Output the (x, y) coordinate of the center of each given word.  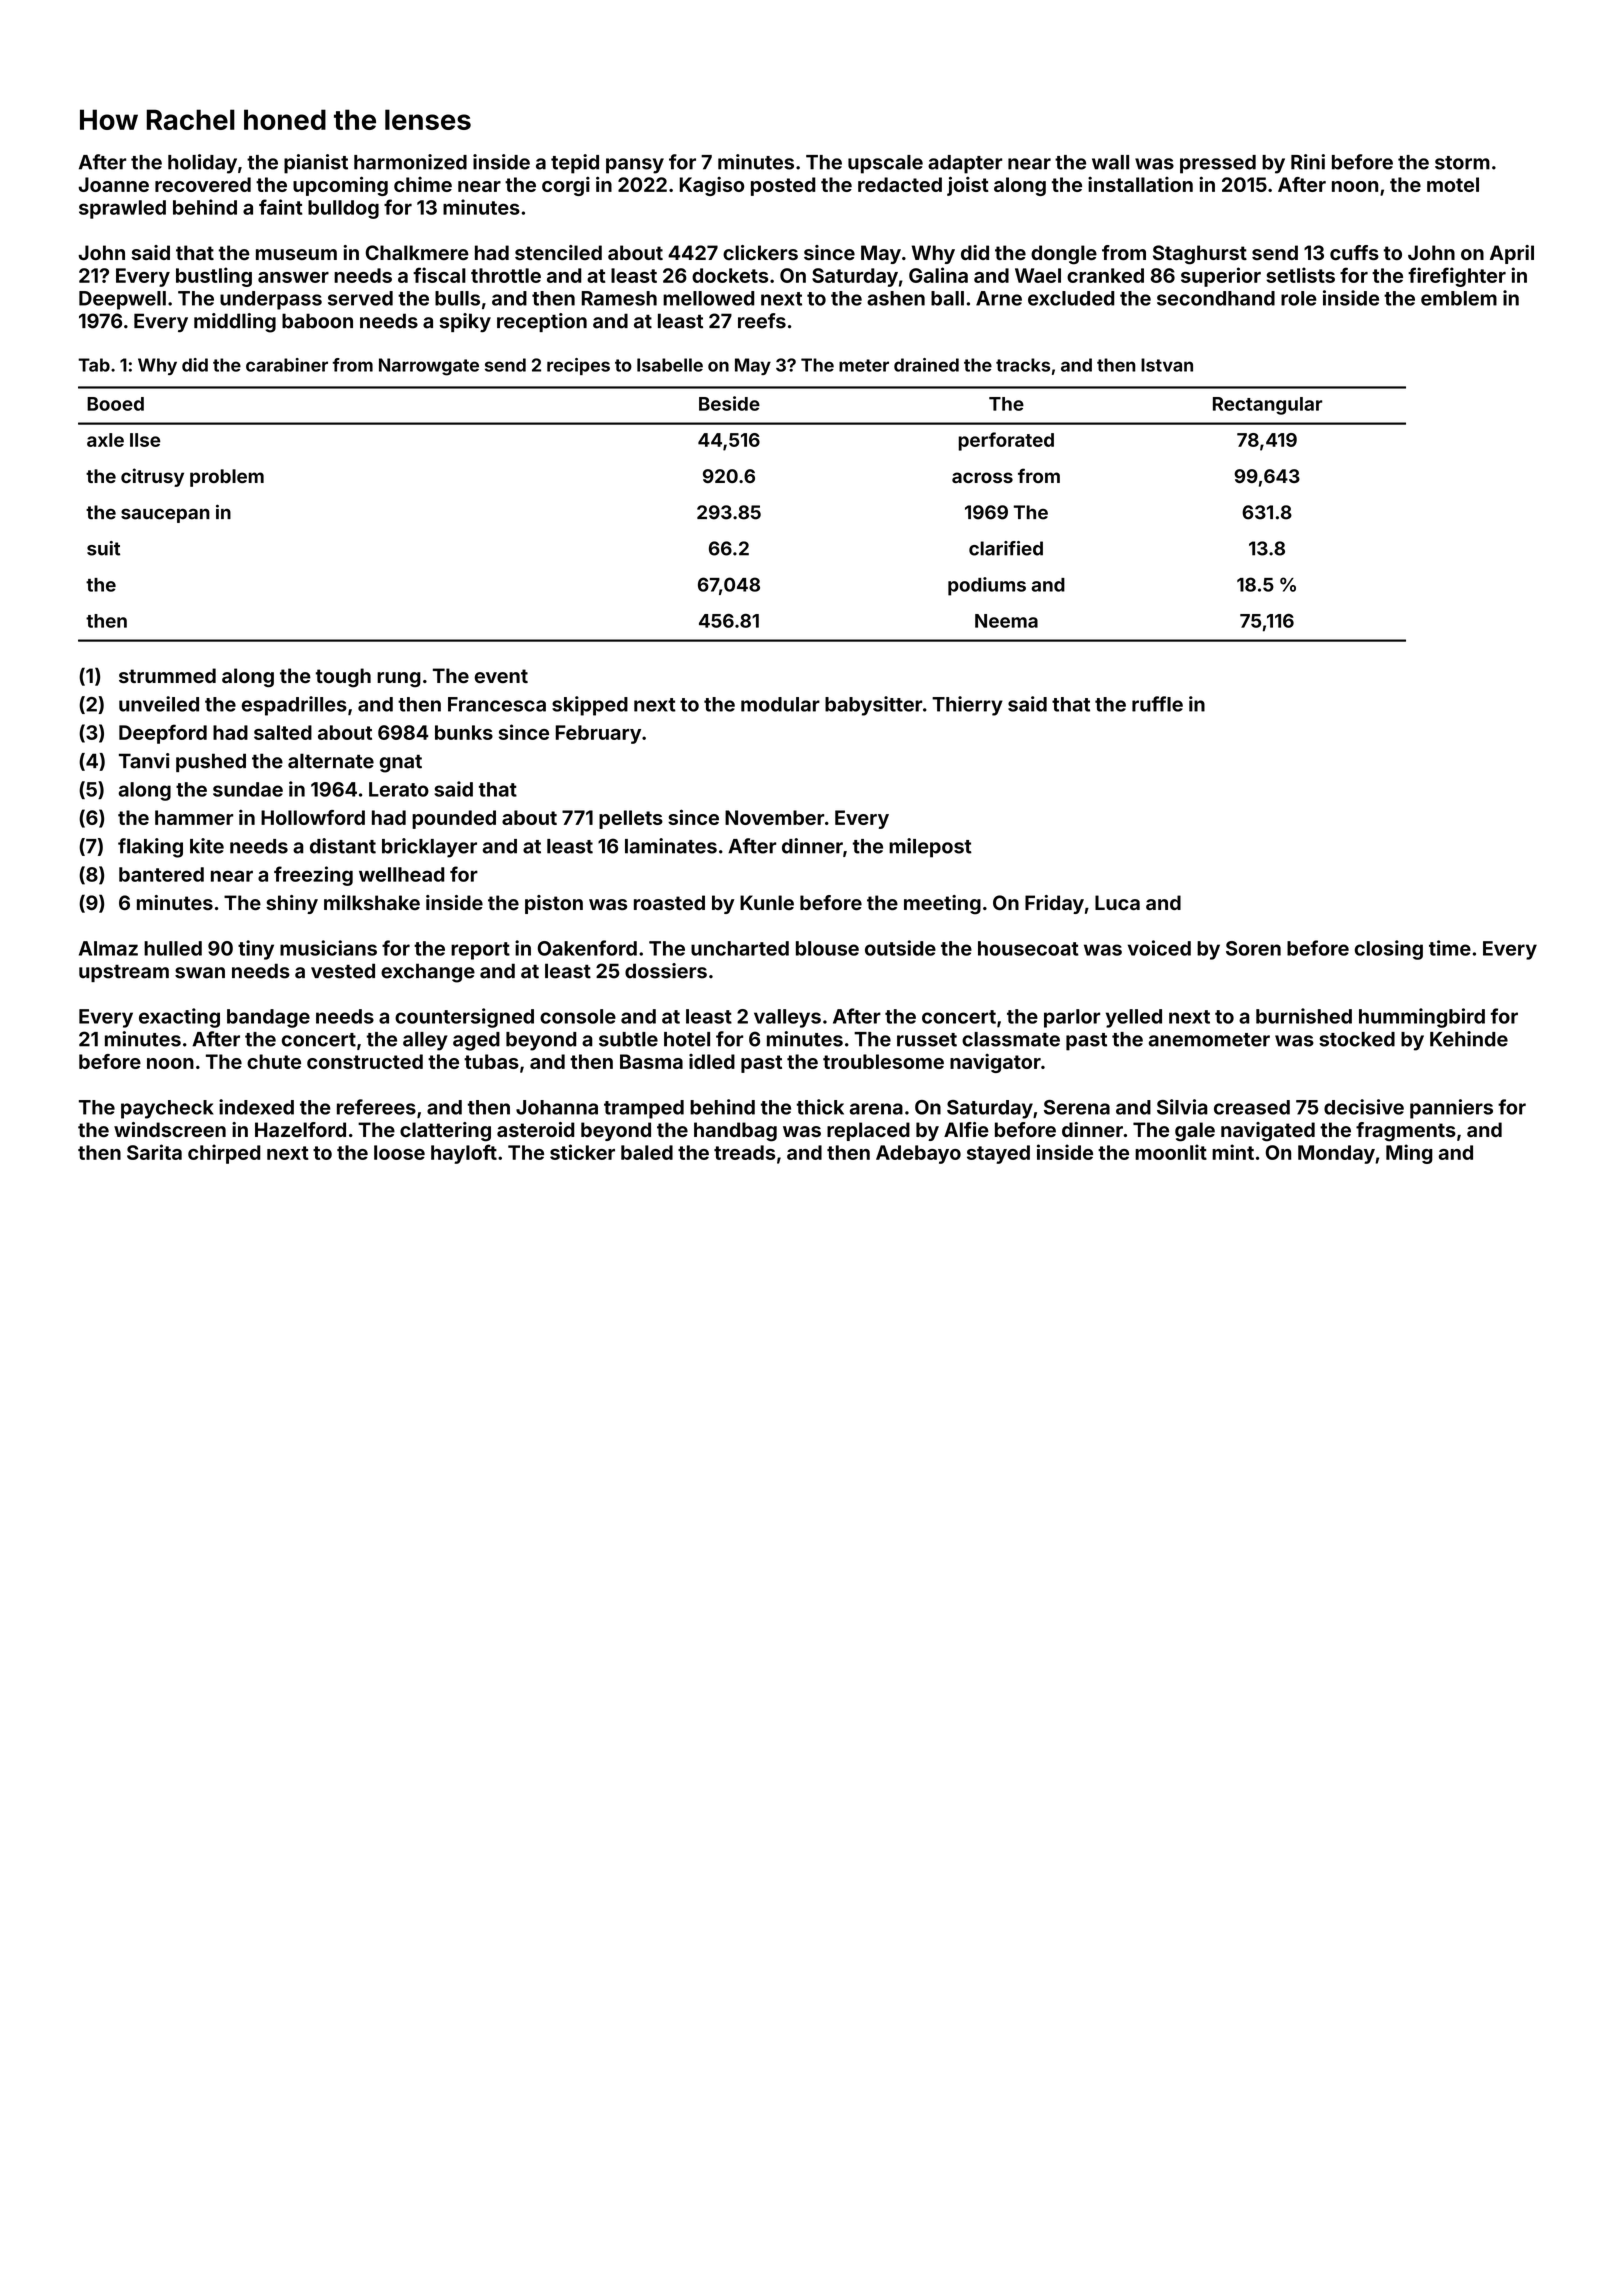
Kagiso (711, 186)
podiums (987, 586)
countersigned (464, 1018)
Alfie (966, 1129)
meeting (942, 905)
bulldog (343, 209)
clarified (1006, 548)
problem (227, 478)
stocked (1357, 1039)
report (480, 951)
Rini (1308, 162)
